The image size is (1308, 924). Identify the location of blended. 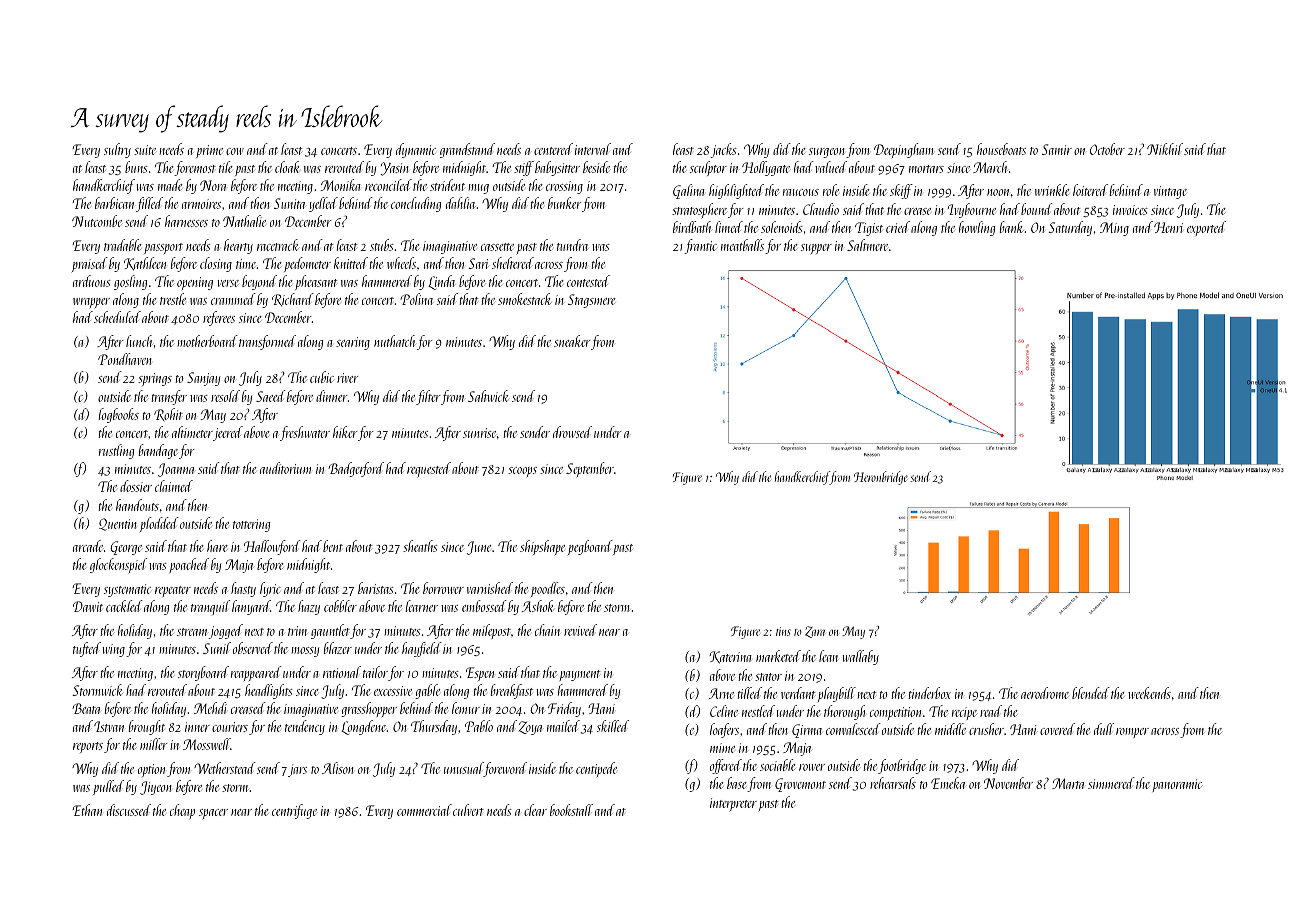
(1091, 693).
